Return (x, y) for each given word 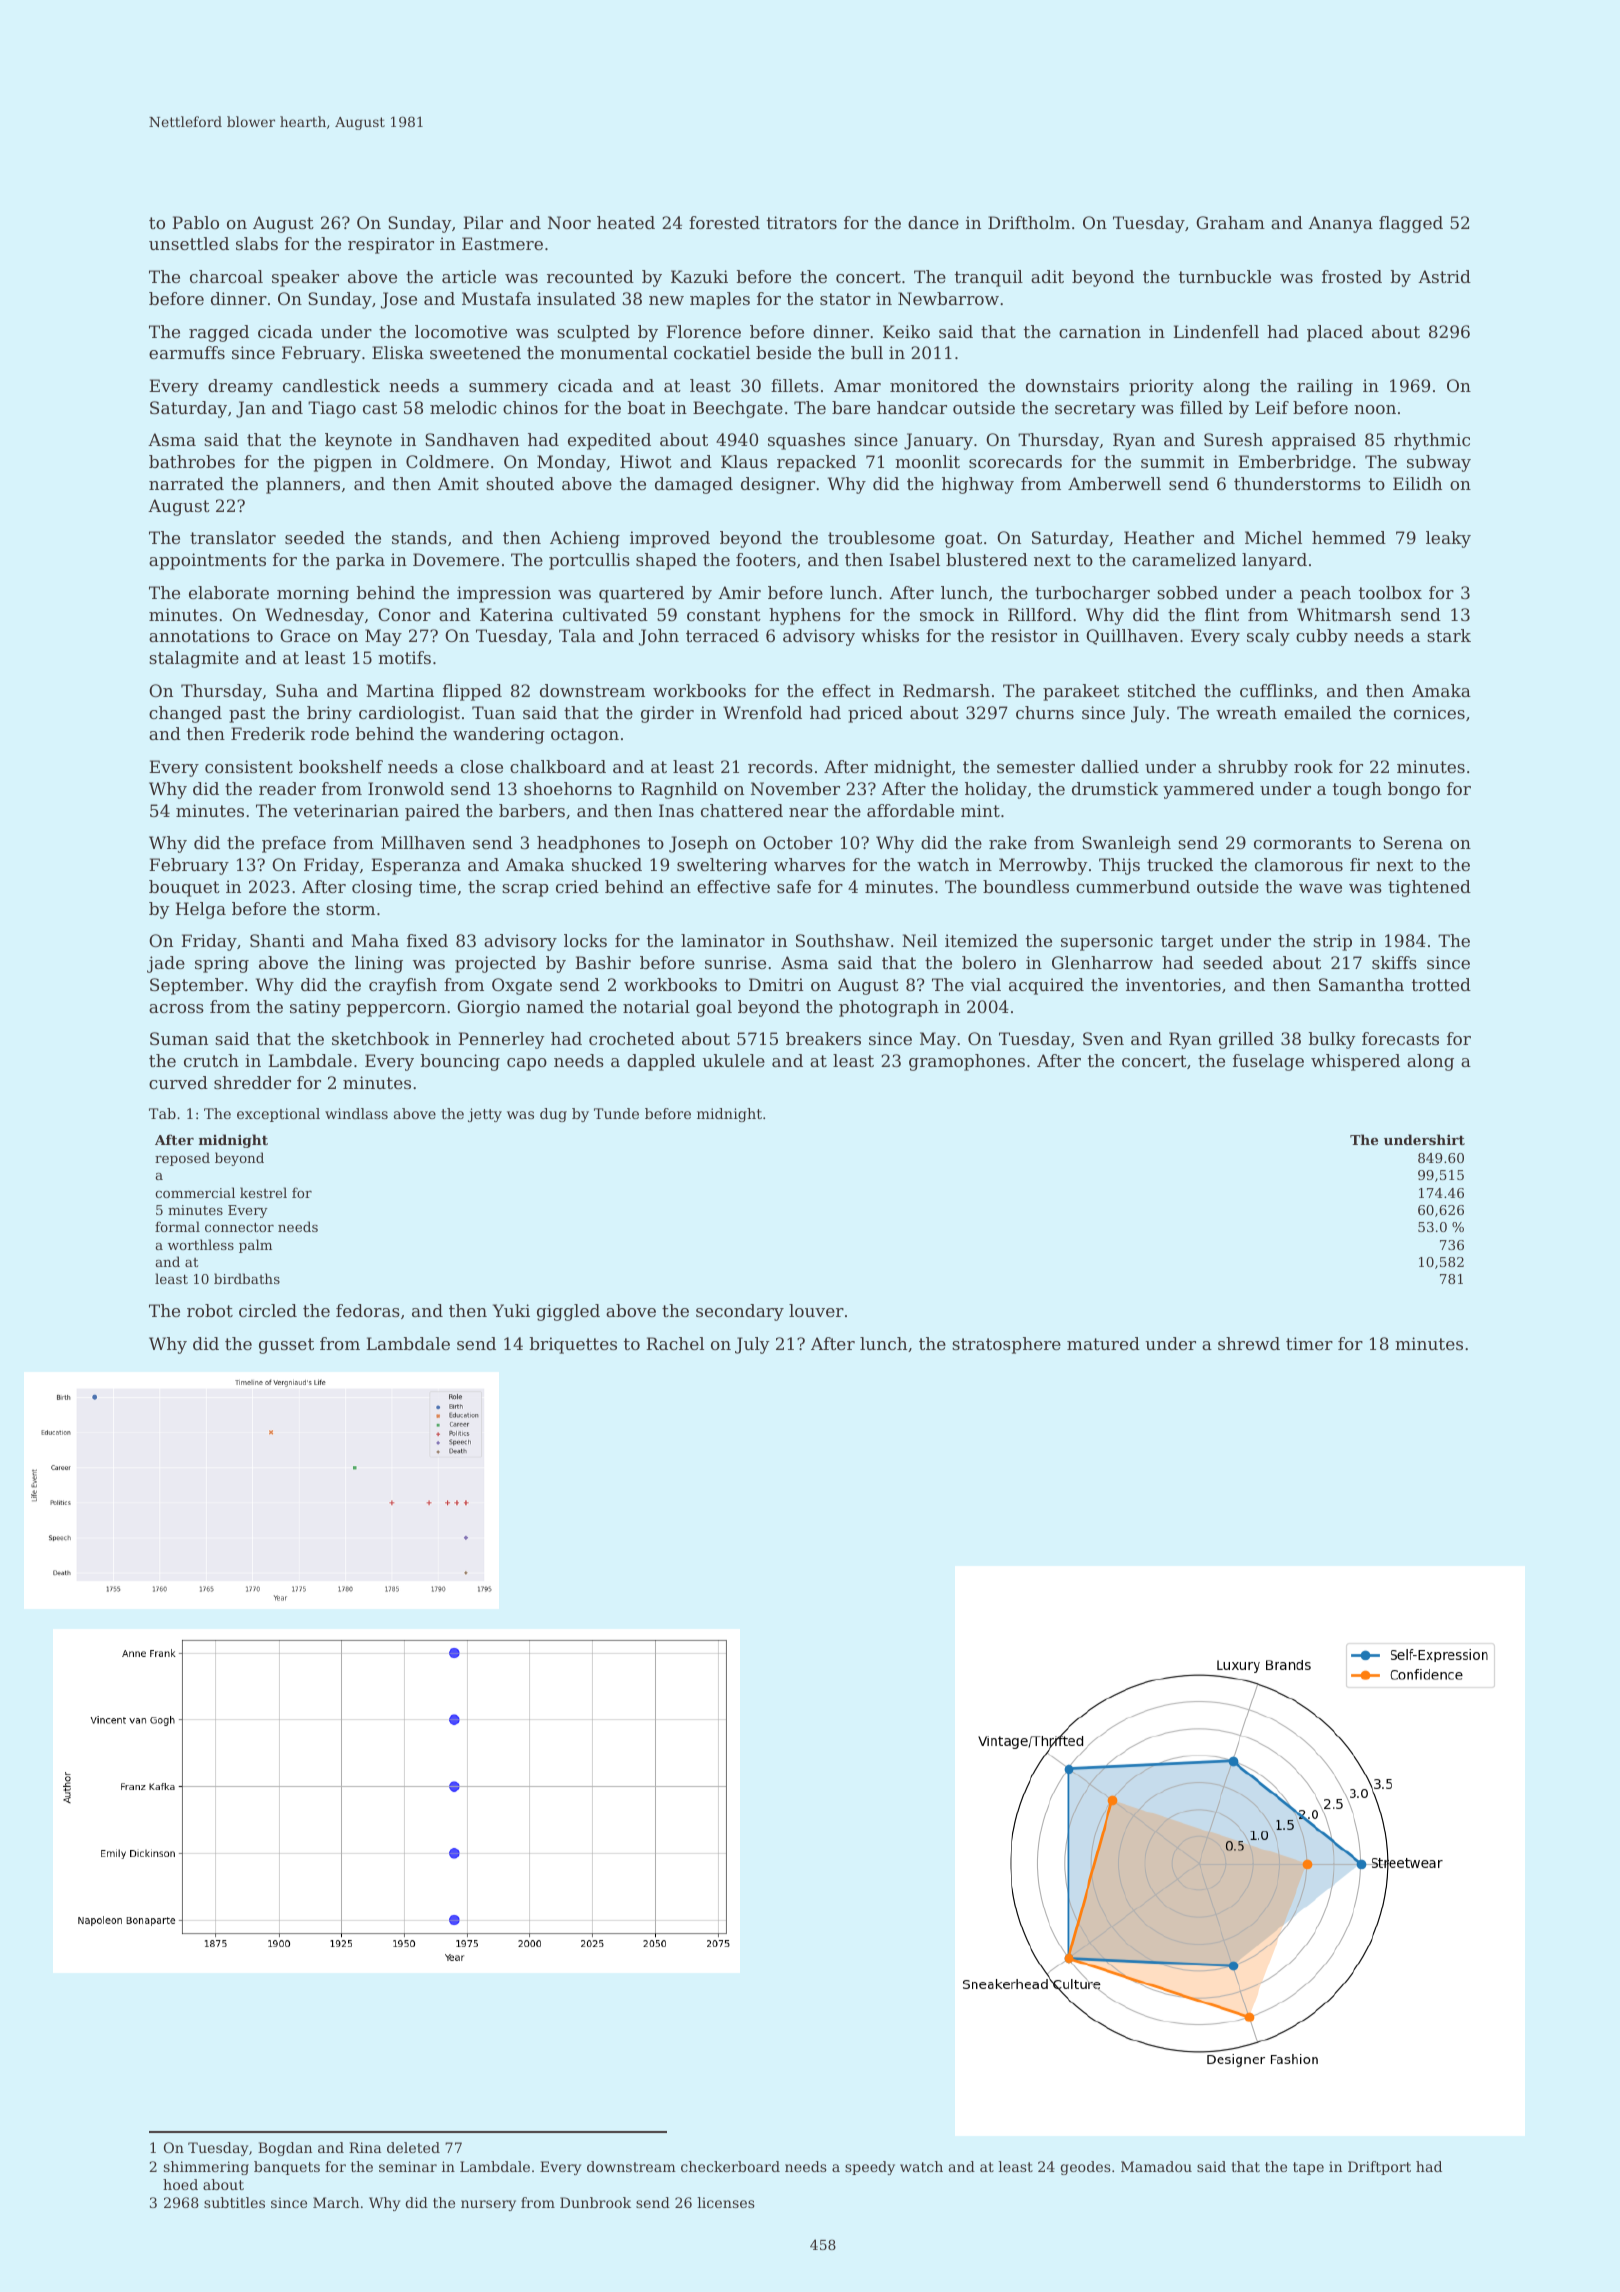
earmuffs (187, 352)
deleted (413, 2147)
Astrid (1444, 276)
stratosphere (1006, 1345)
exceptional (278, 1115)
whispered (1355, 1062)
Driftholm (1029, 222)
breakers (823, 1038)
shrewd (1249, 1343)
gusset (286, 1346)
